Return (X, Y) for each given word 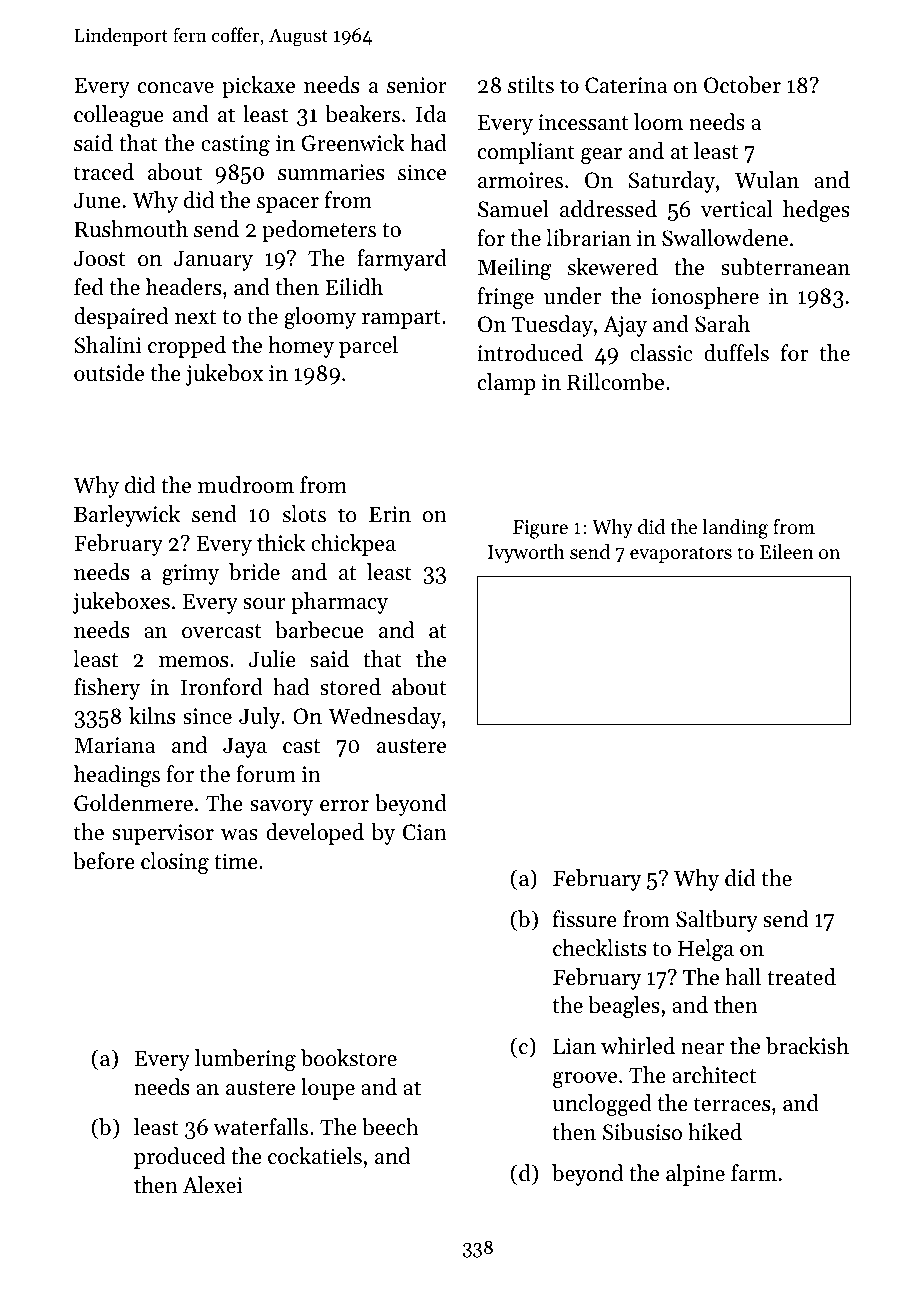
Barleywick (127, 516)
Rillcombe (615, 382)
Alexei (213, 1185)
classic (661, 353)
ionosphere (705, 298)
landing (735, 529)
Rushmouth (131, 229)
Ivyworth (526, 553)
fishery (107, 689)
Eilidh (354, 287)
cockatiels (315, 1156)
